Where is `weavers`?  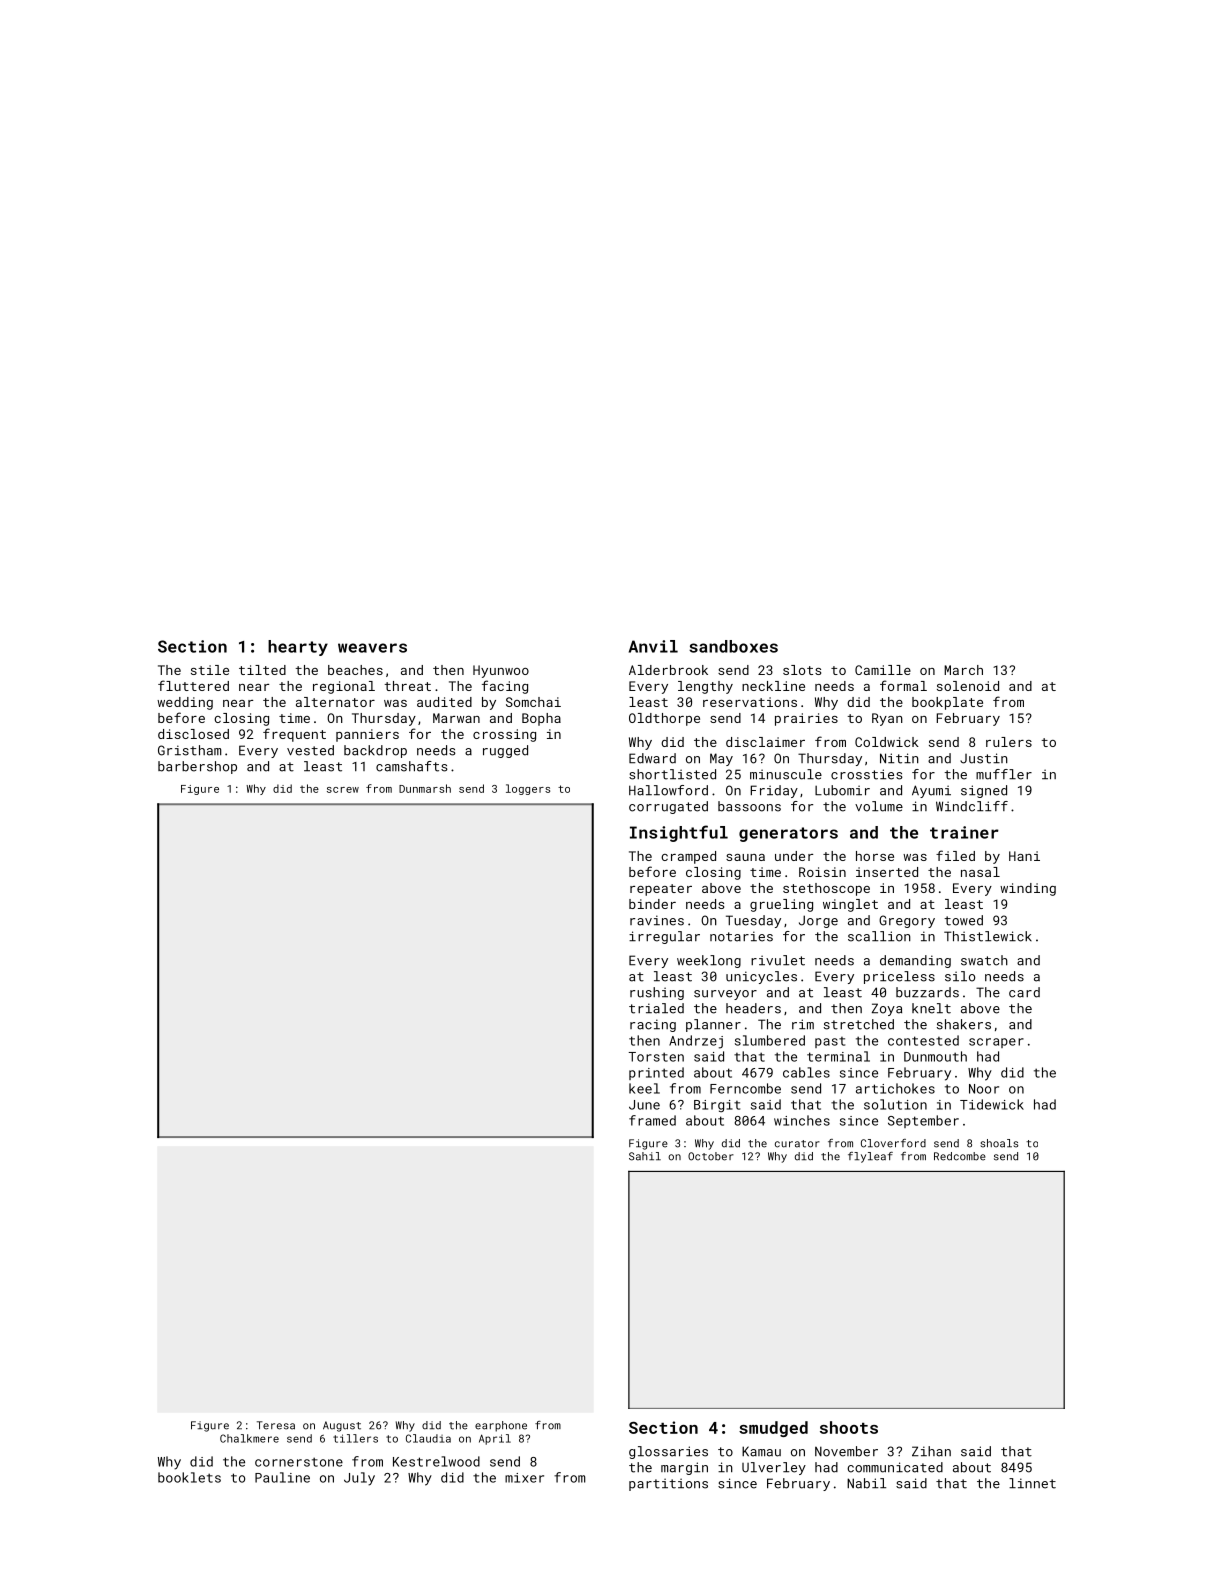 weavers is located at coordinates (372, 648).
